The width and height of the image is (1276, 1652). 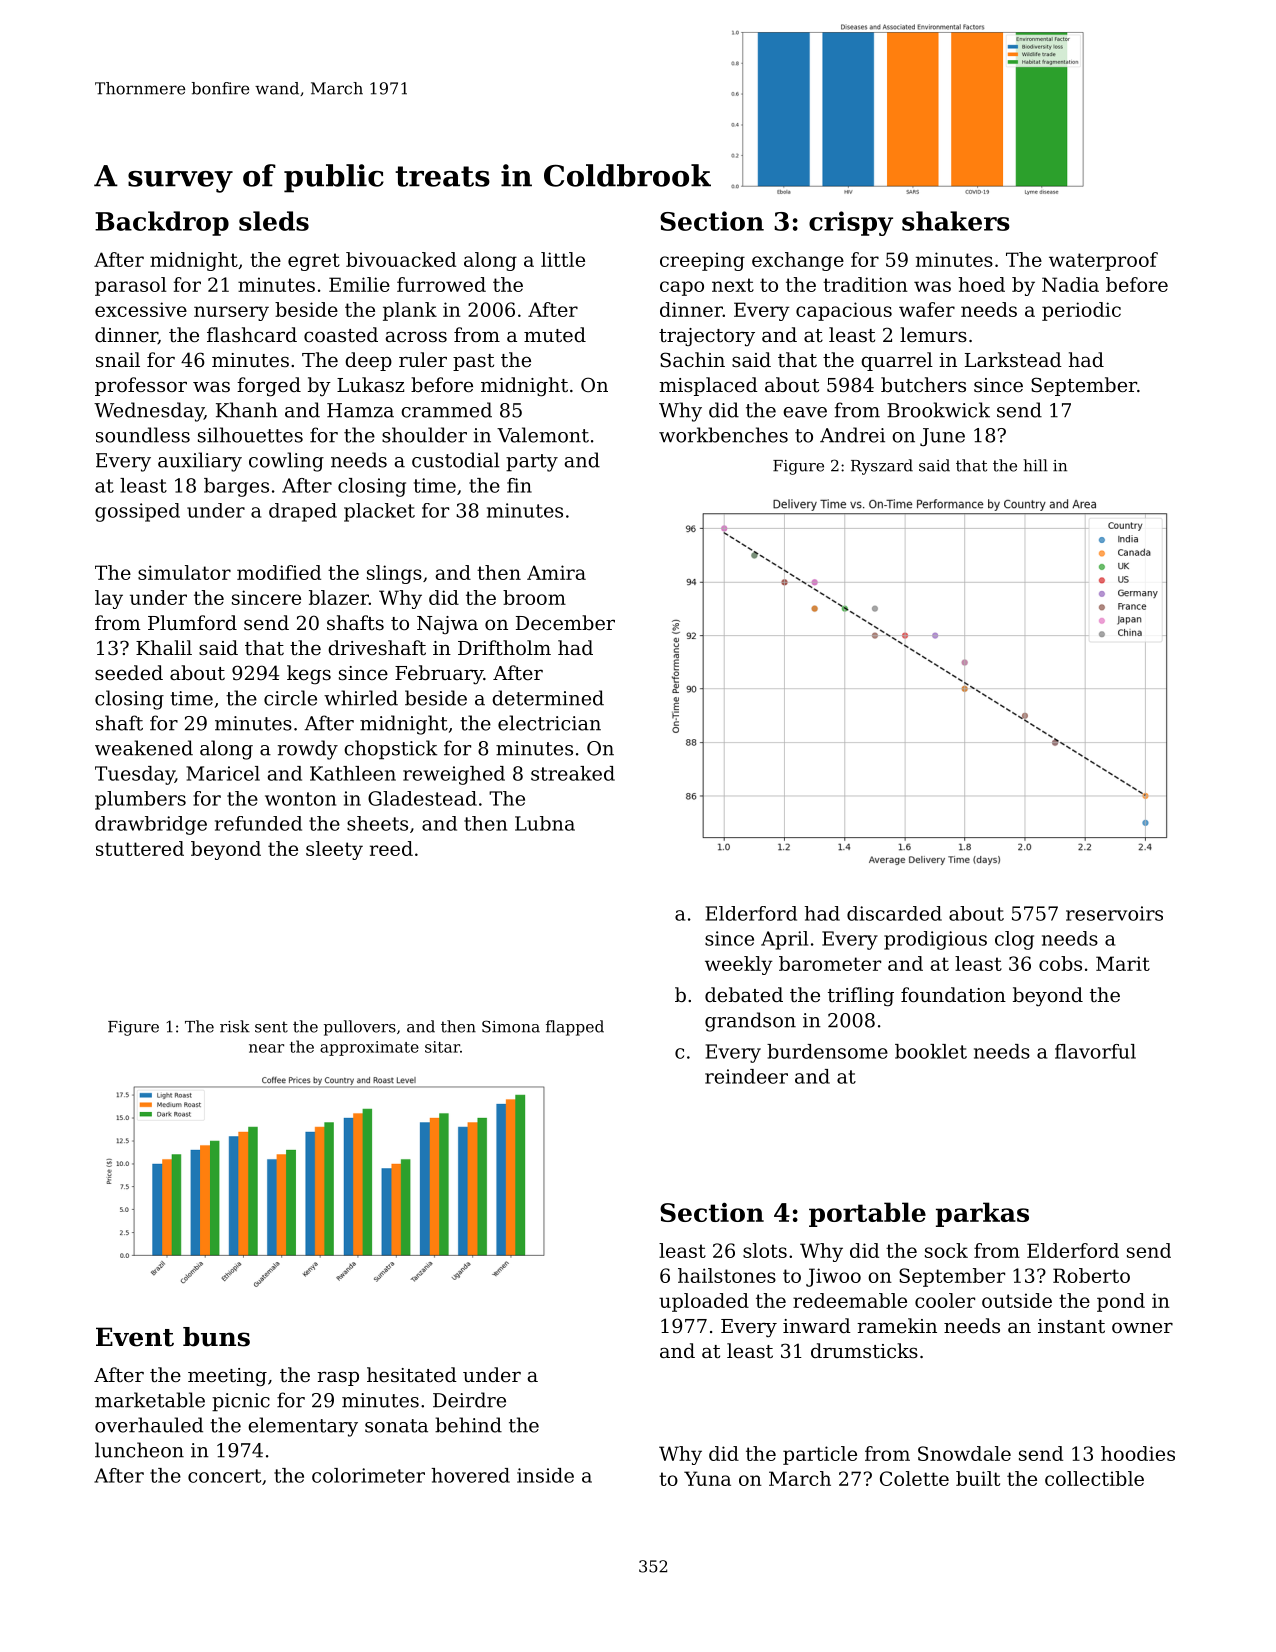 What do you see at coordinates (1121, 1302) in the image?
I see `pond` at bounding box center [1121, 1302].
